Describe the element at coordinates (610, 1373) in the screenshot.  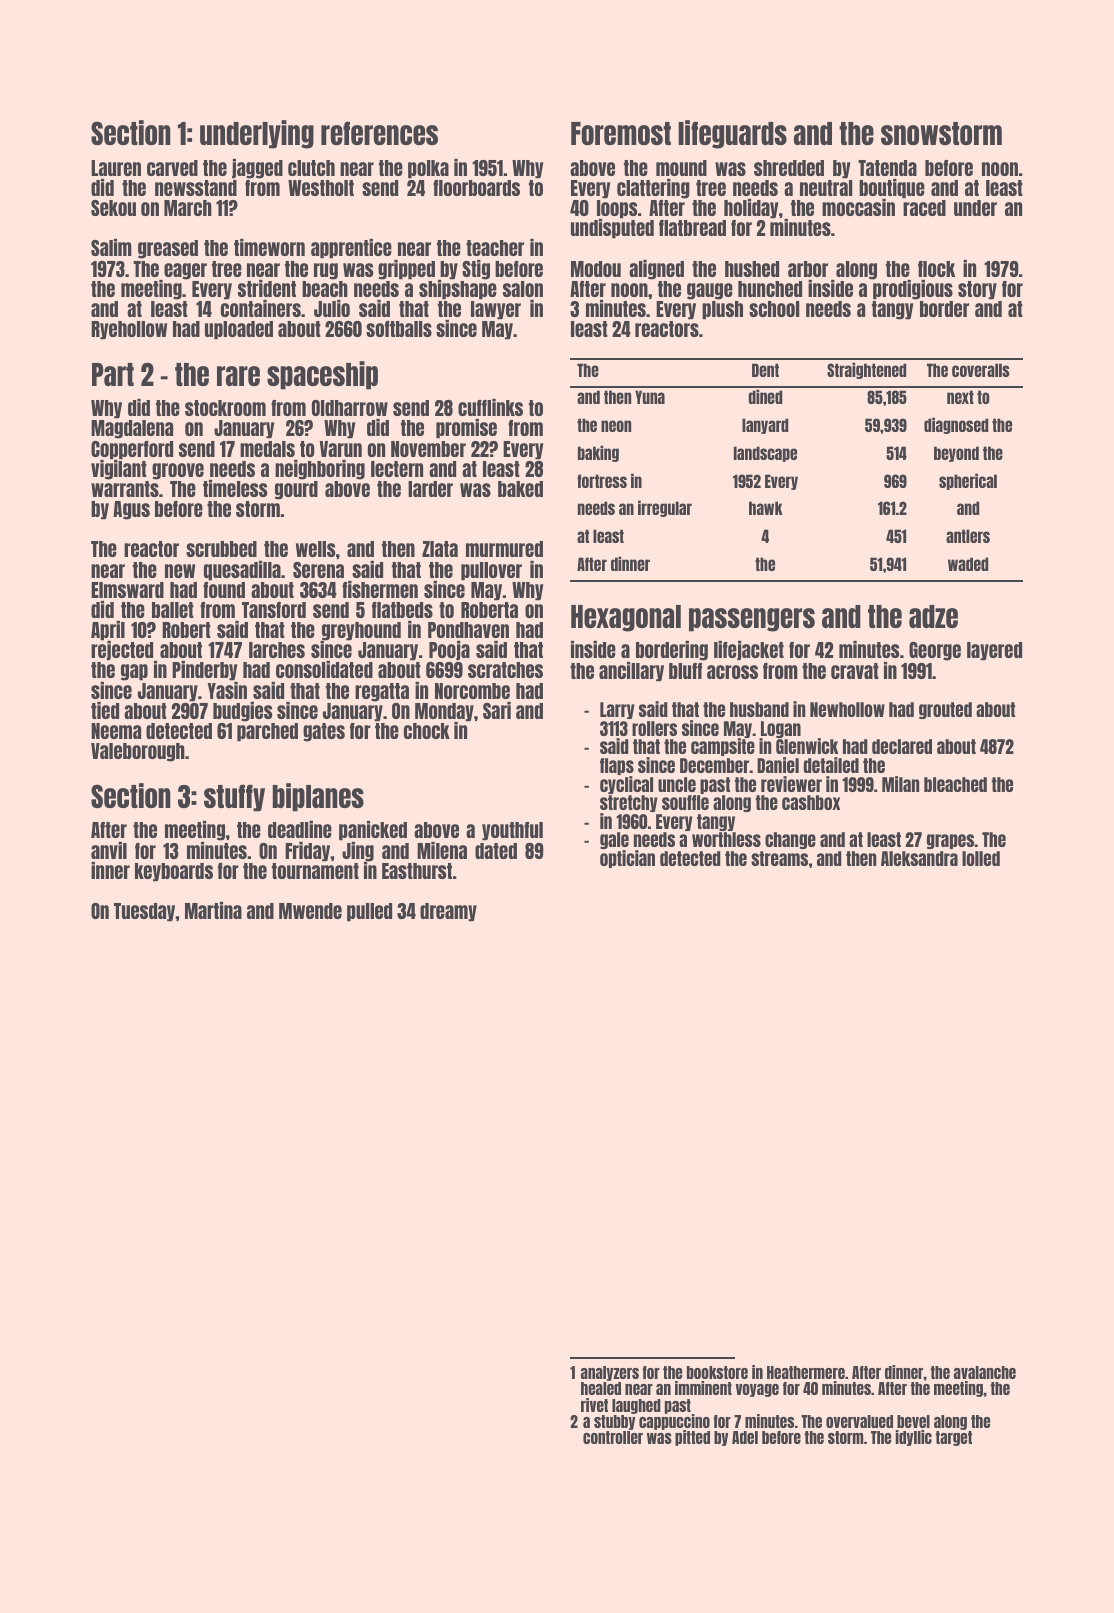
I see `analyzers` at that location.
